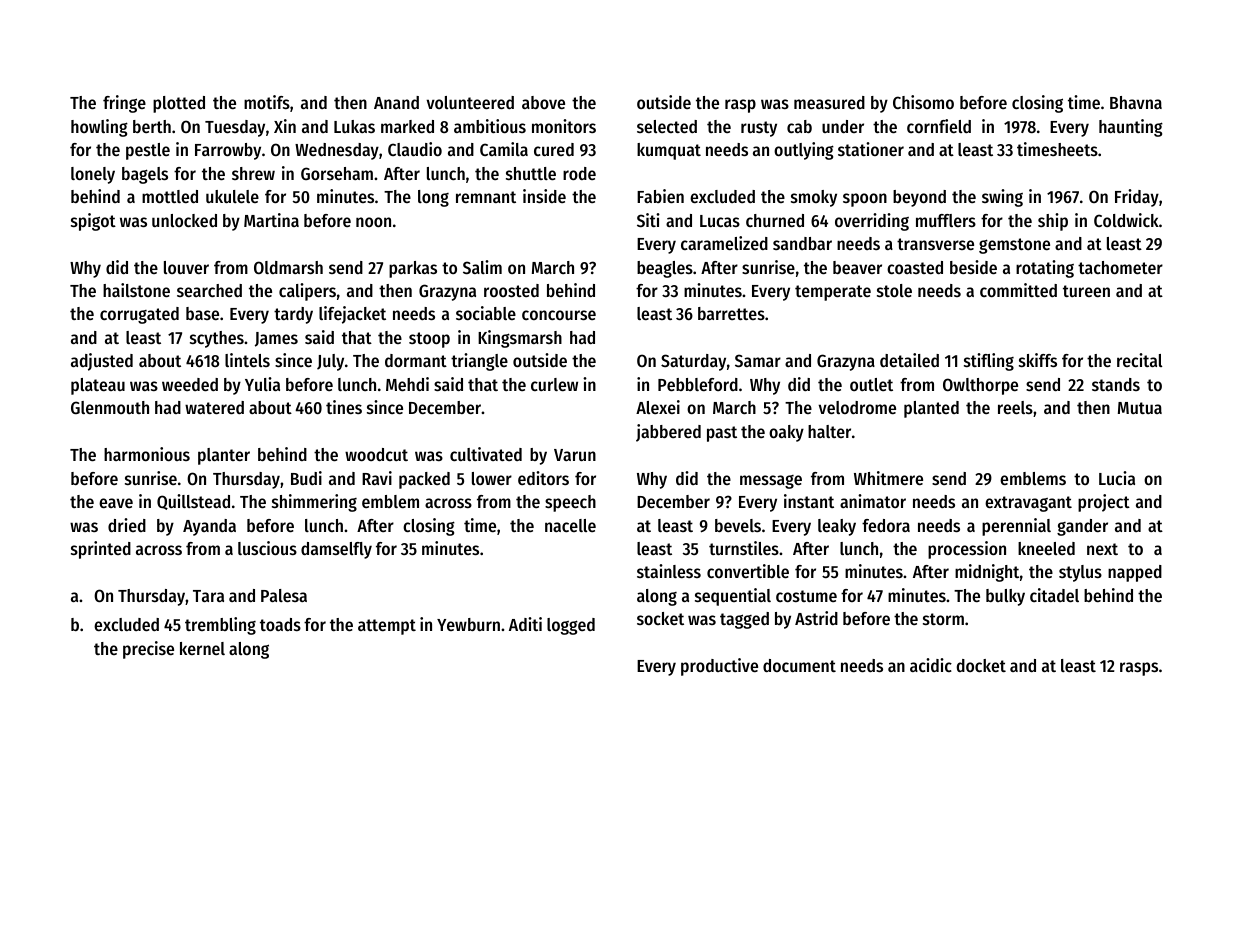 The height and width of the document is (952, 1233). I want to click on calipers, so click(307, 292).
